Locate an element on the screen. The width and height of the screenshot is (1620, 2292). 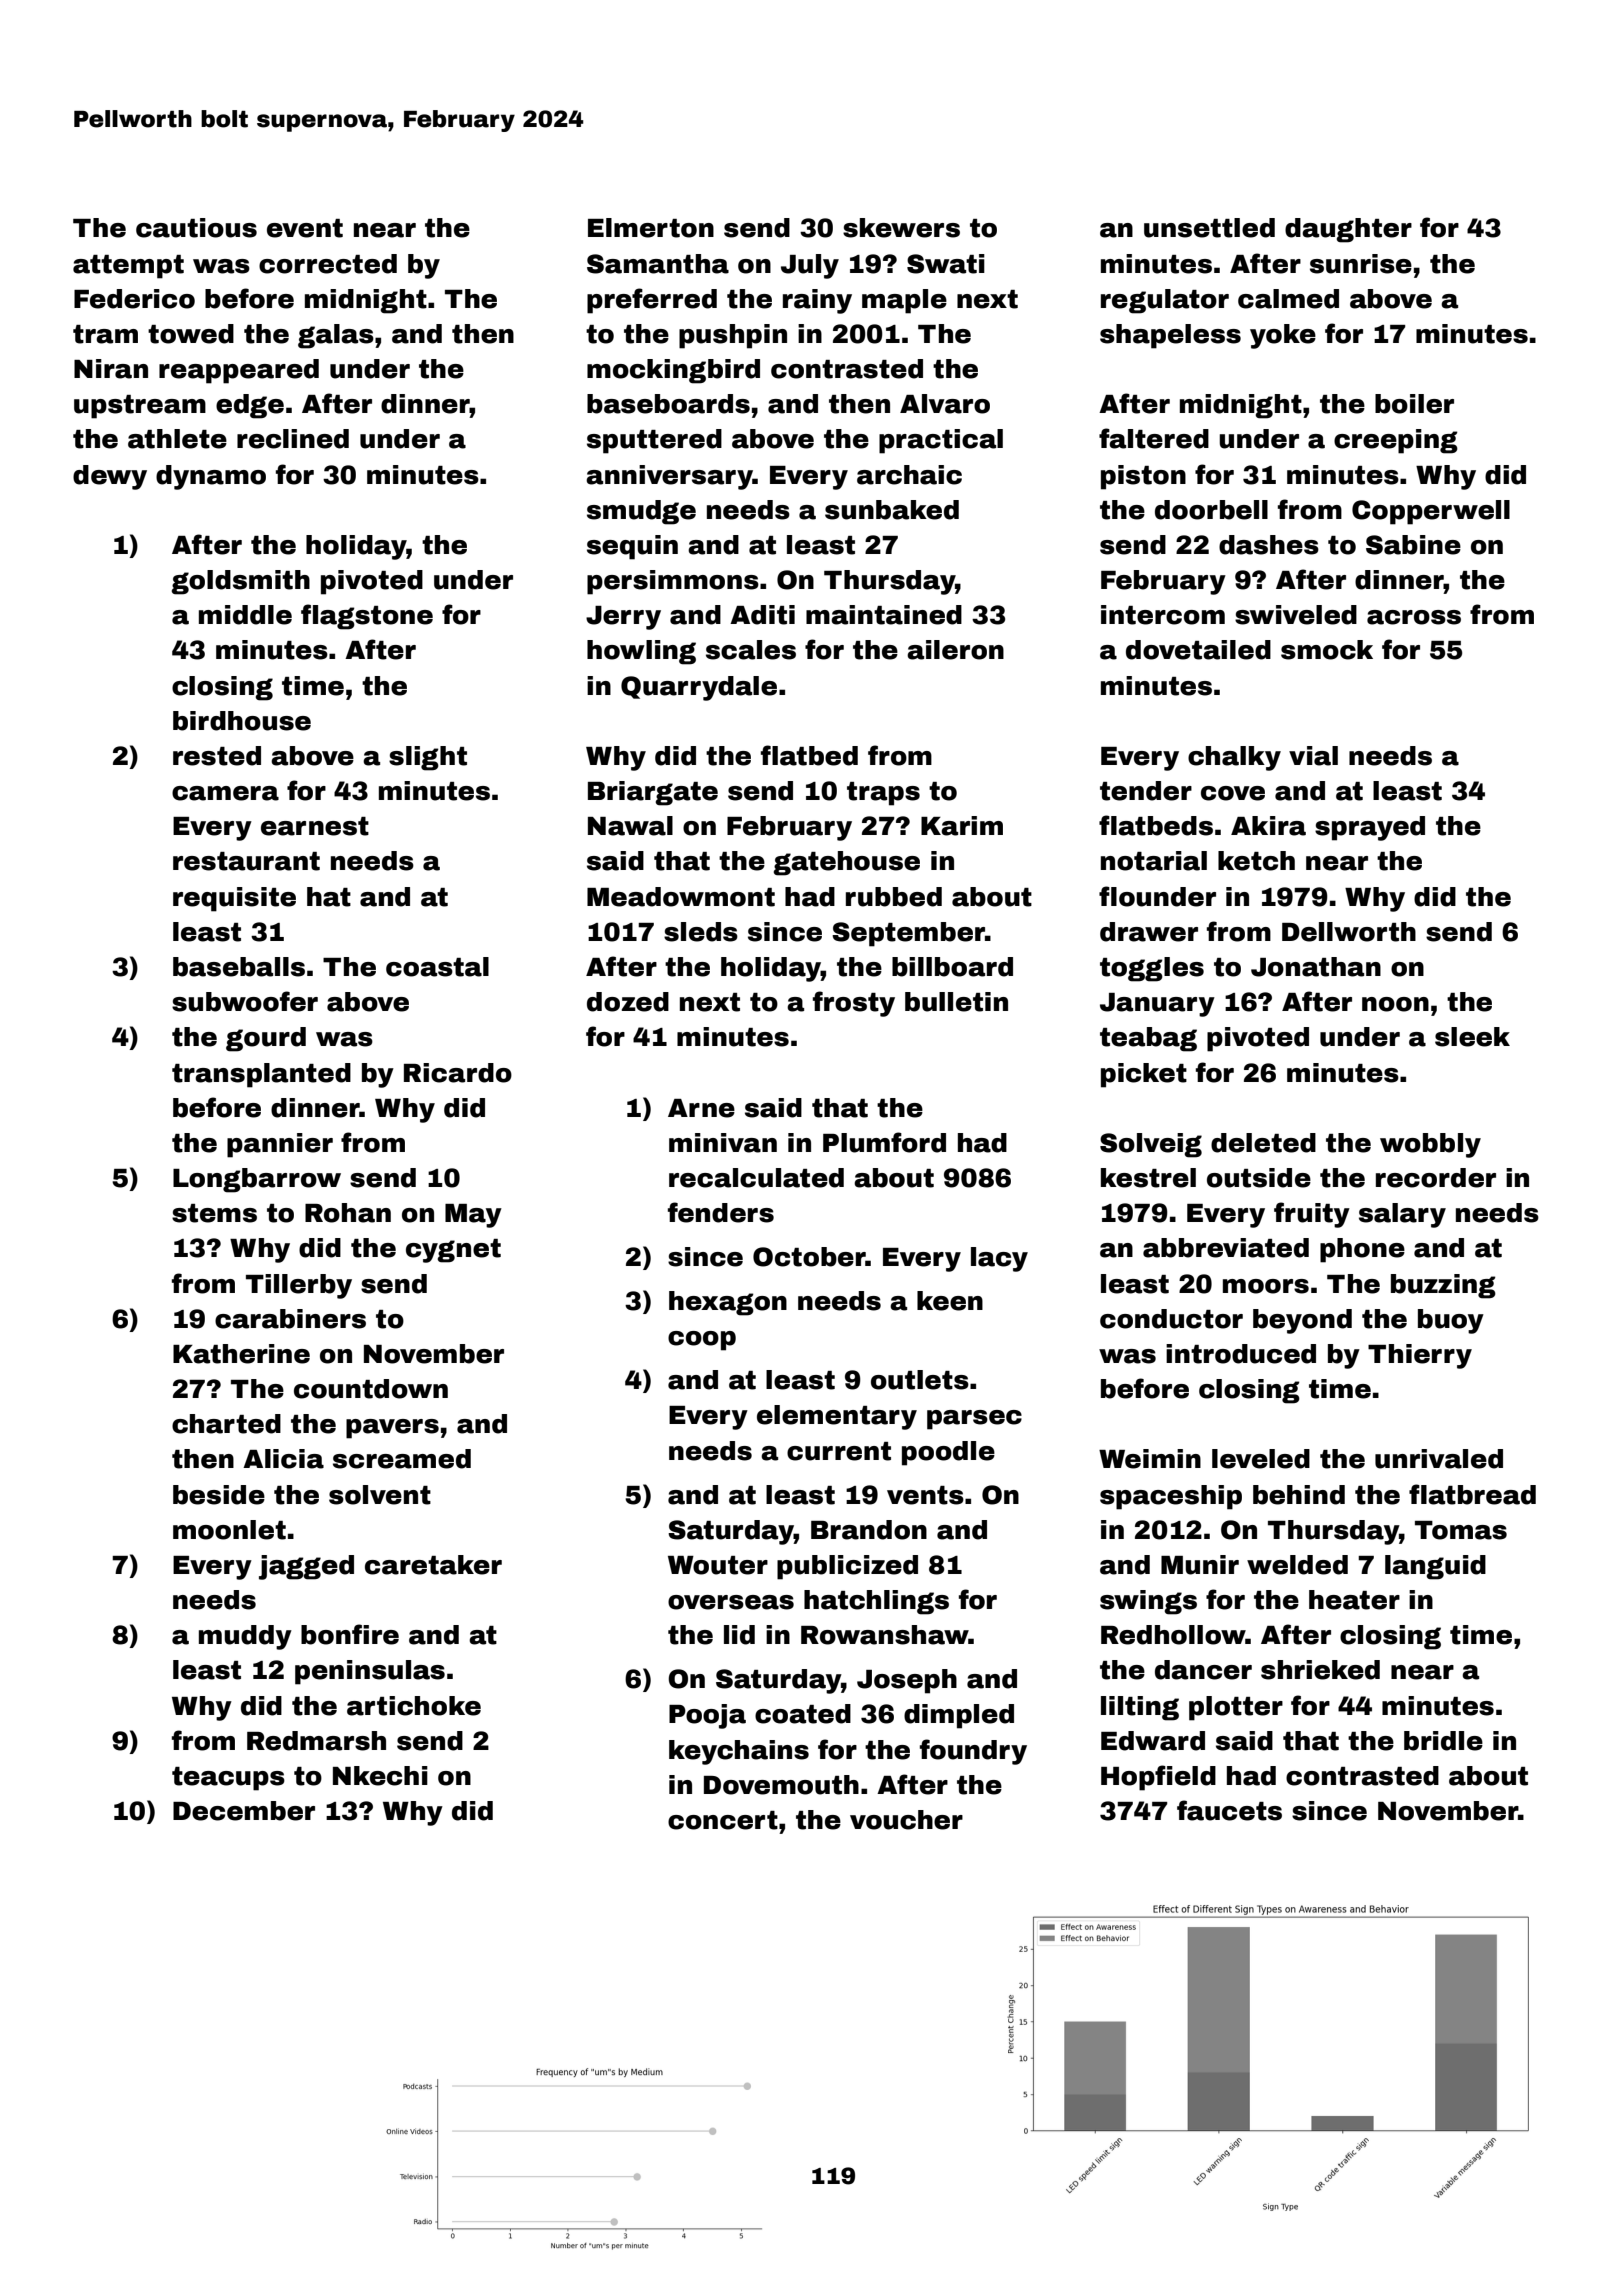
smock is located at coordinates (1327, 650).
